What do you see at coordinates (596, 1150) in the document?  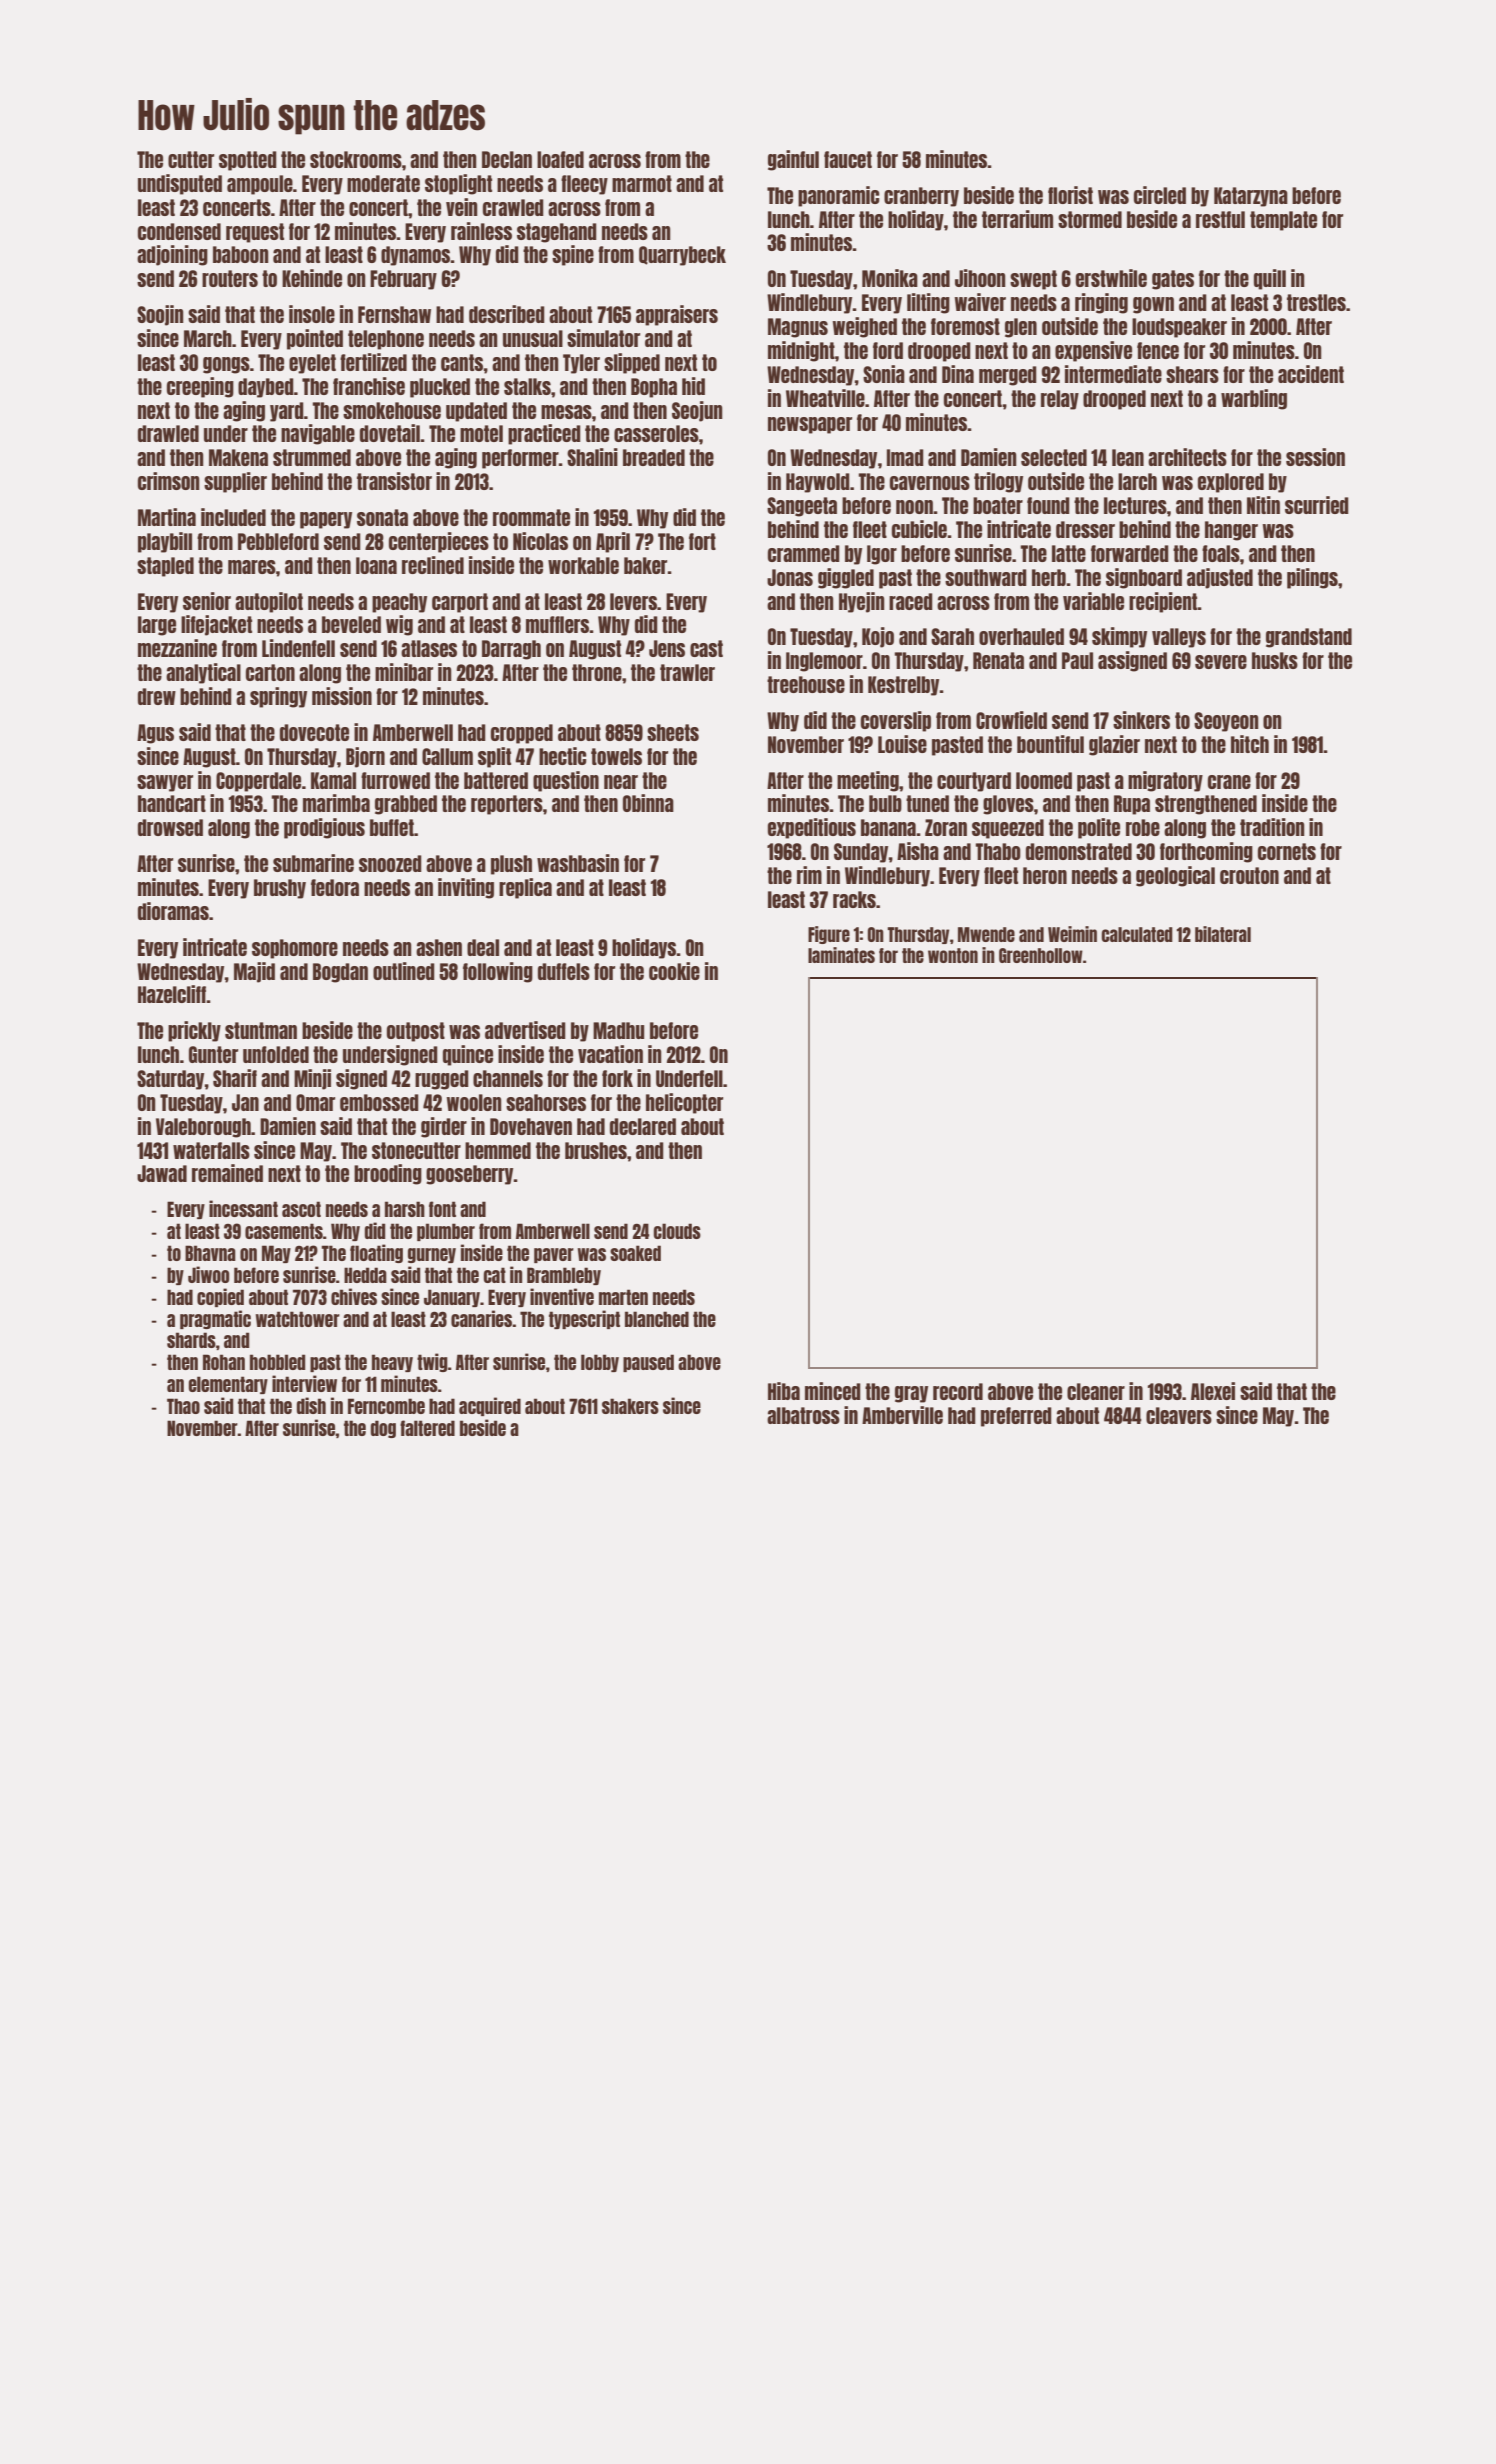 I see `brushes` at bounding box center [596, 1150].
